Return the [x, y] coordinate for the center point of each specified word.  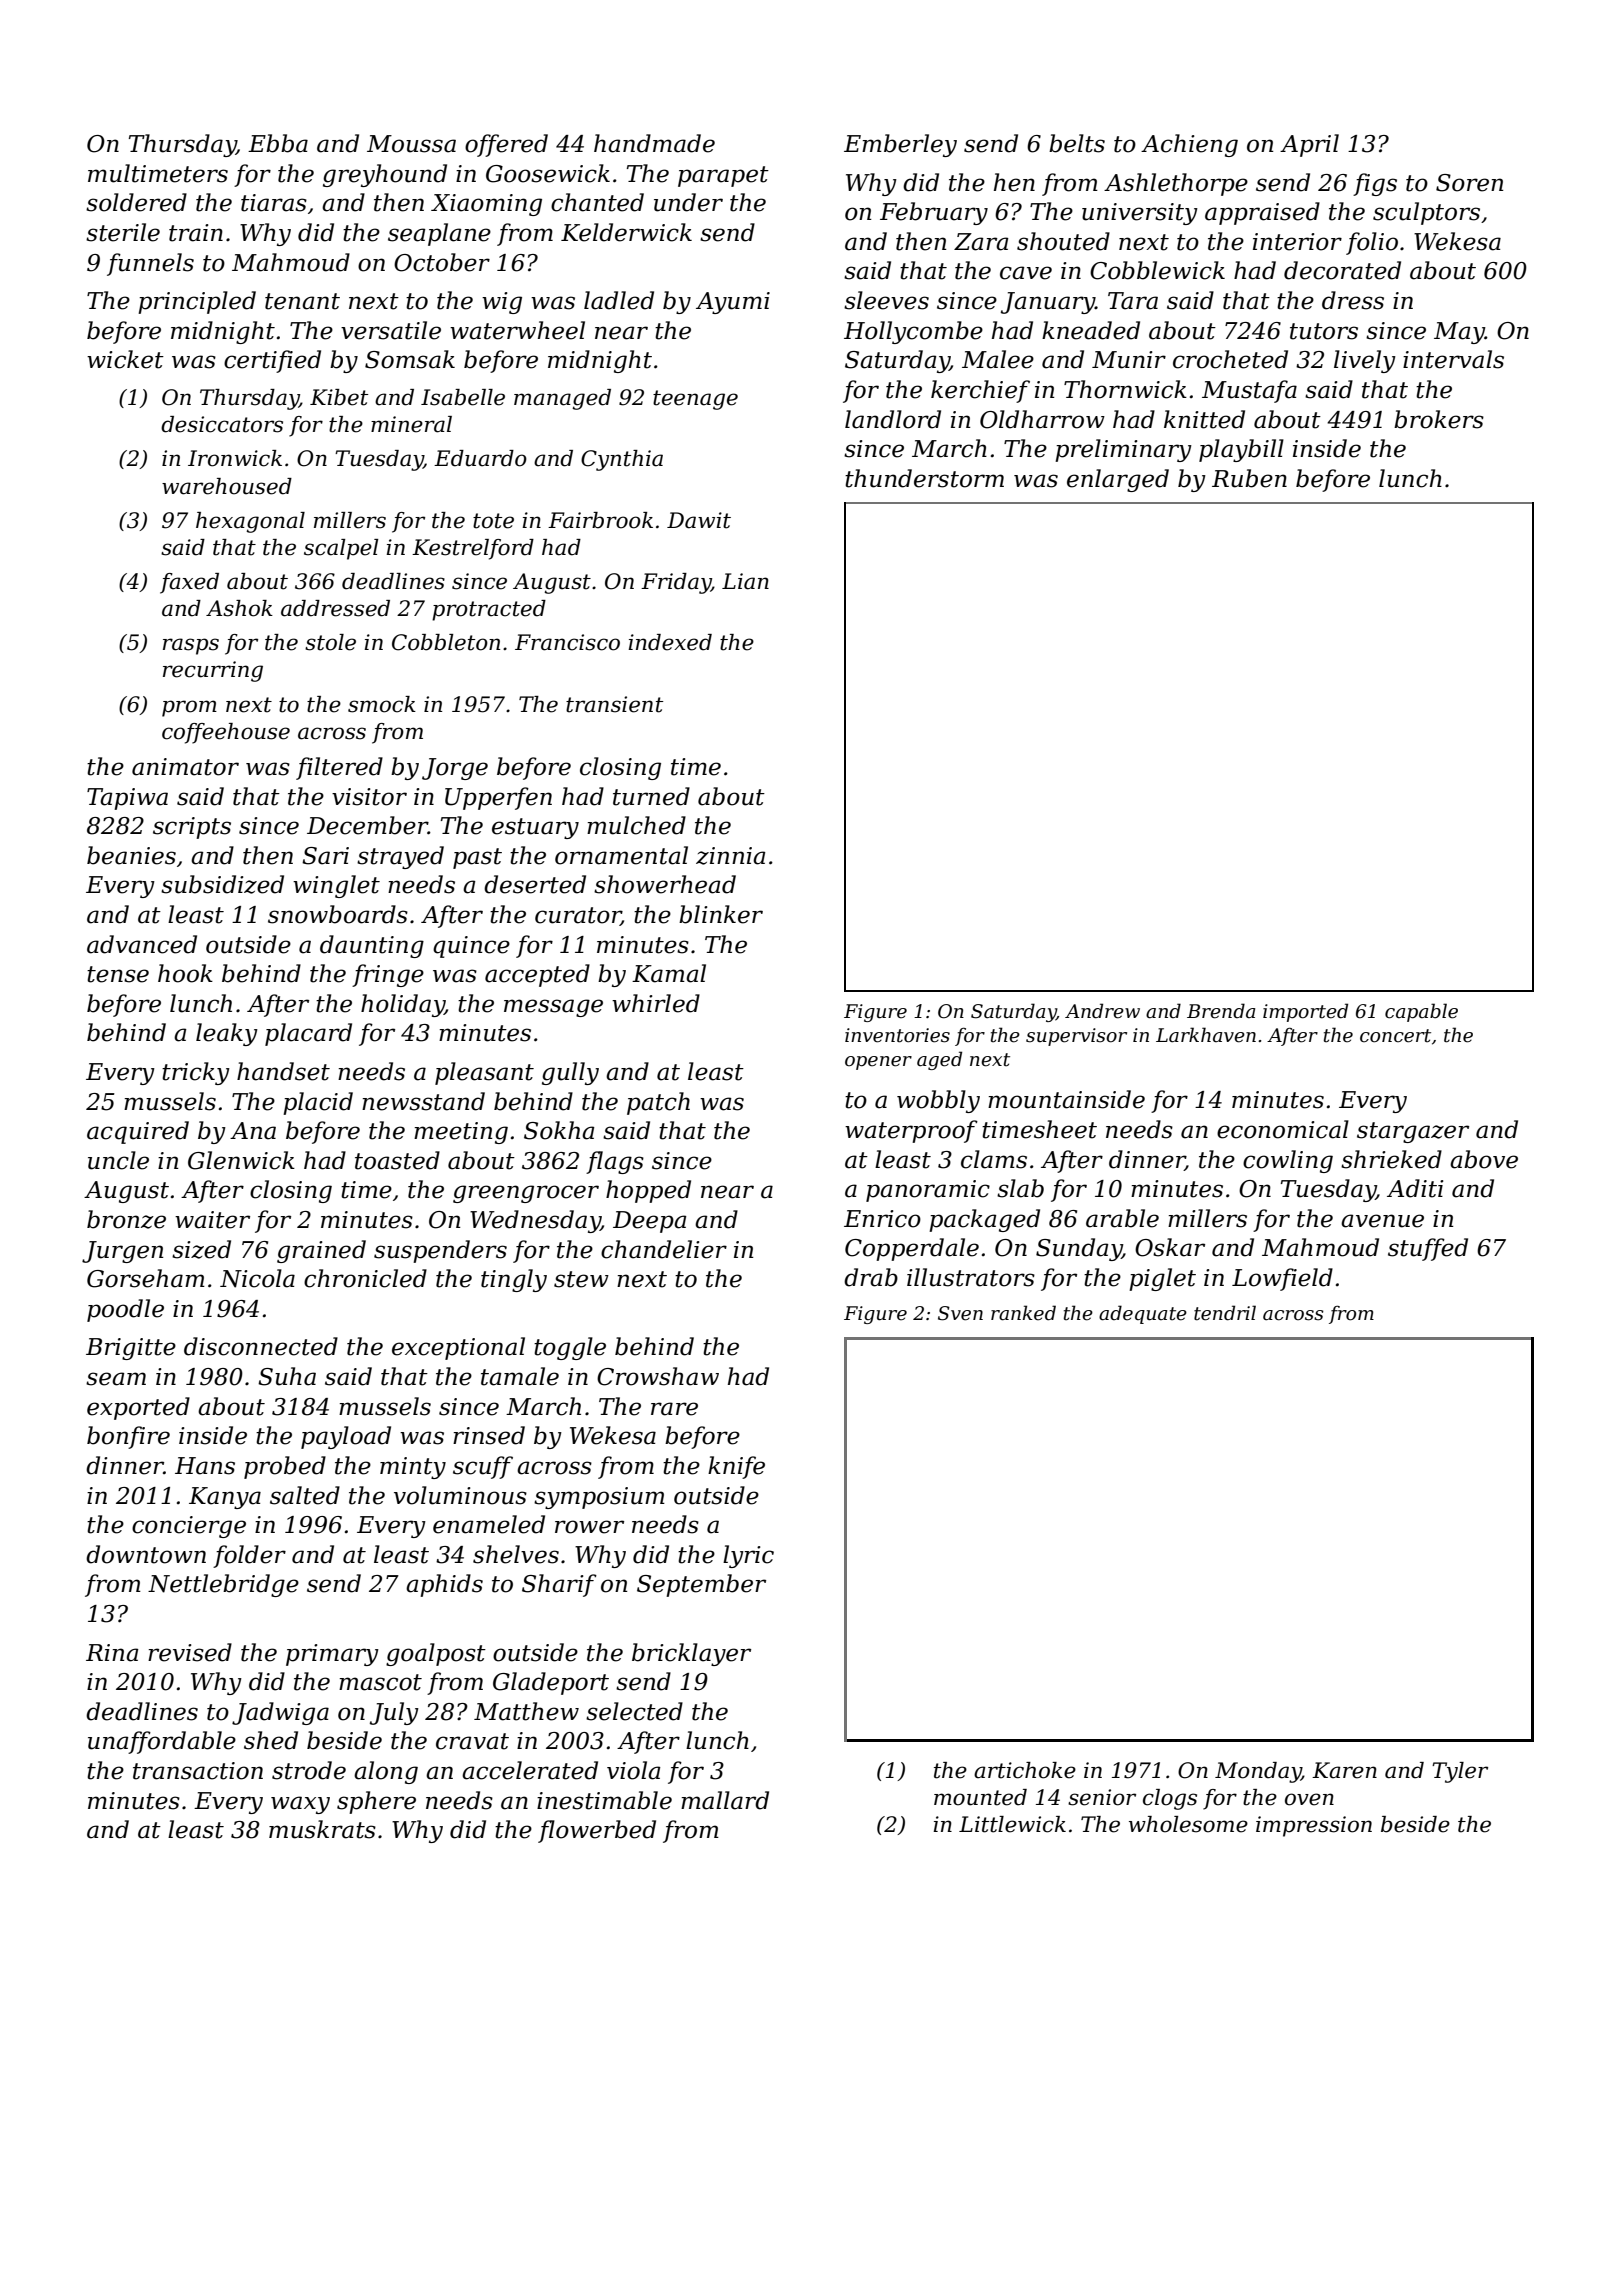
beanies [131, 855]
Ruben [1249, 478]
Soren [1470, 183]
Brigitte [131, 1349]
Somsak [410, 359]
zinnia [730, 856]
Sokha [559, 1130]
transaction [198, 1771]
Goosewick [548, 173]
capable [1421, 1012]
